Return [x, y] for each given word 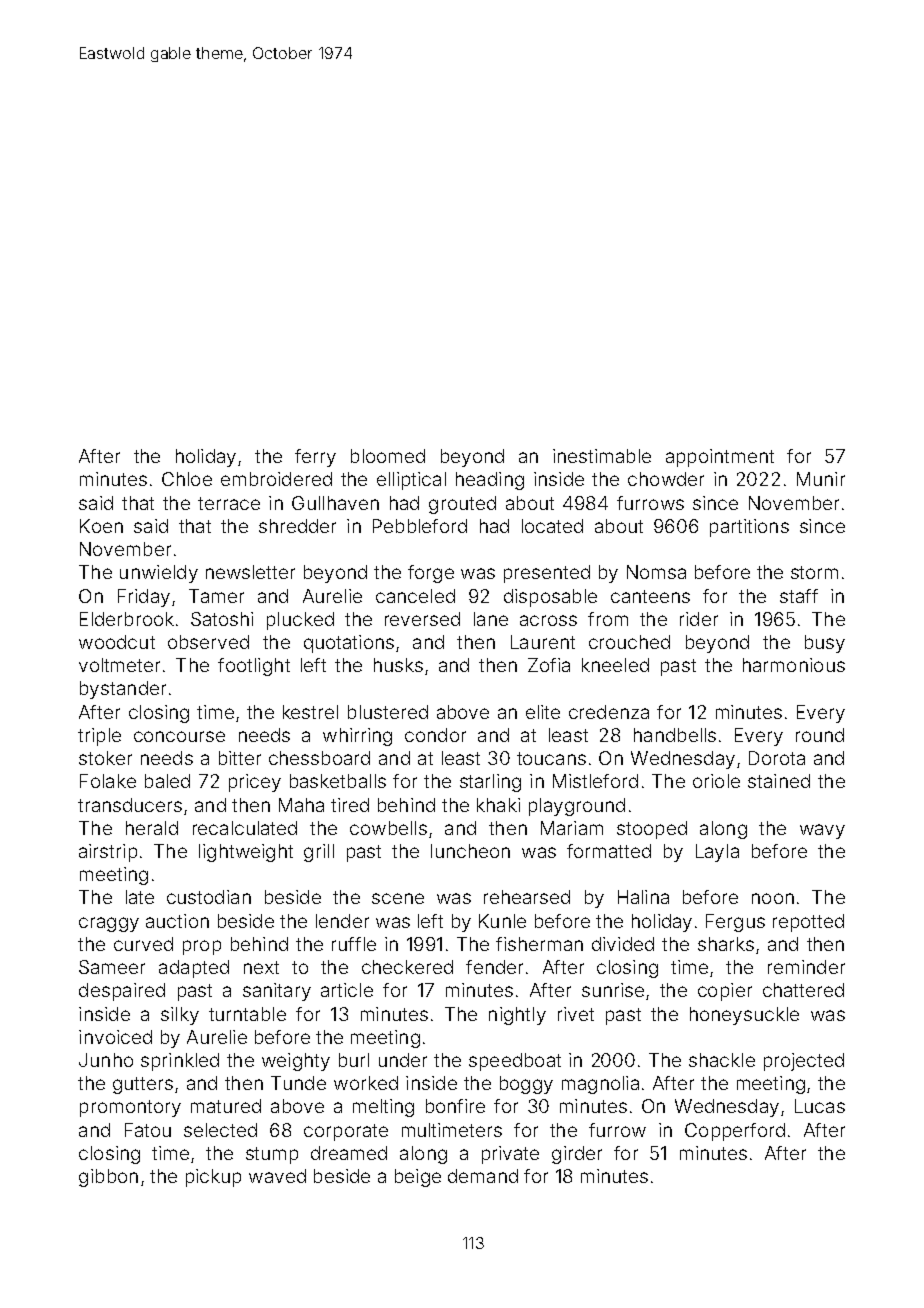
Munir [821, 479]
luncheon [470, 851]
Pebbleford [420, 526]
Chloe [187, 479]
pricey [255, 783]
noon [773, 898]
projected [804, 1062]
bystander [123, 690]
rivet [576, 1014]
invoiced [115, 1037]
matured [226, 1106]
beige [418, 1178]
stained [779, 781]
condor [435, 735]
